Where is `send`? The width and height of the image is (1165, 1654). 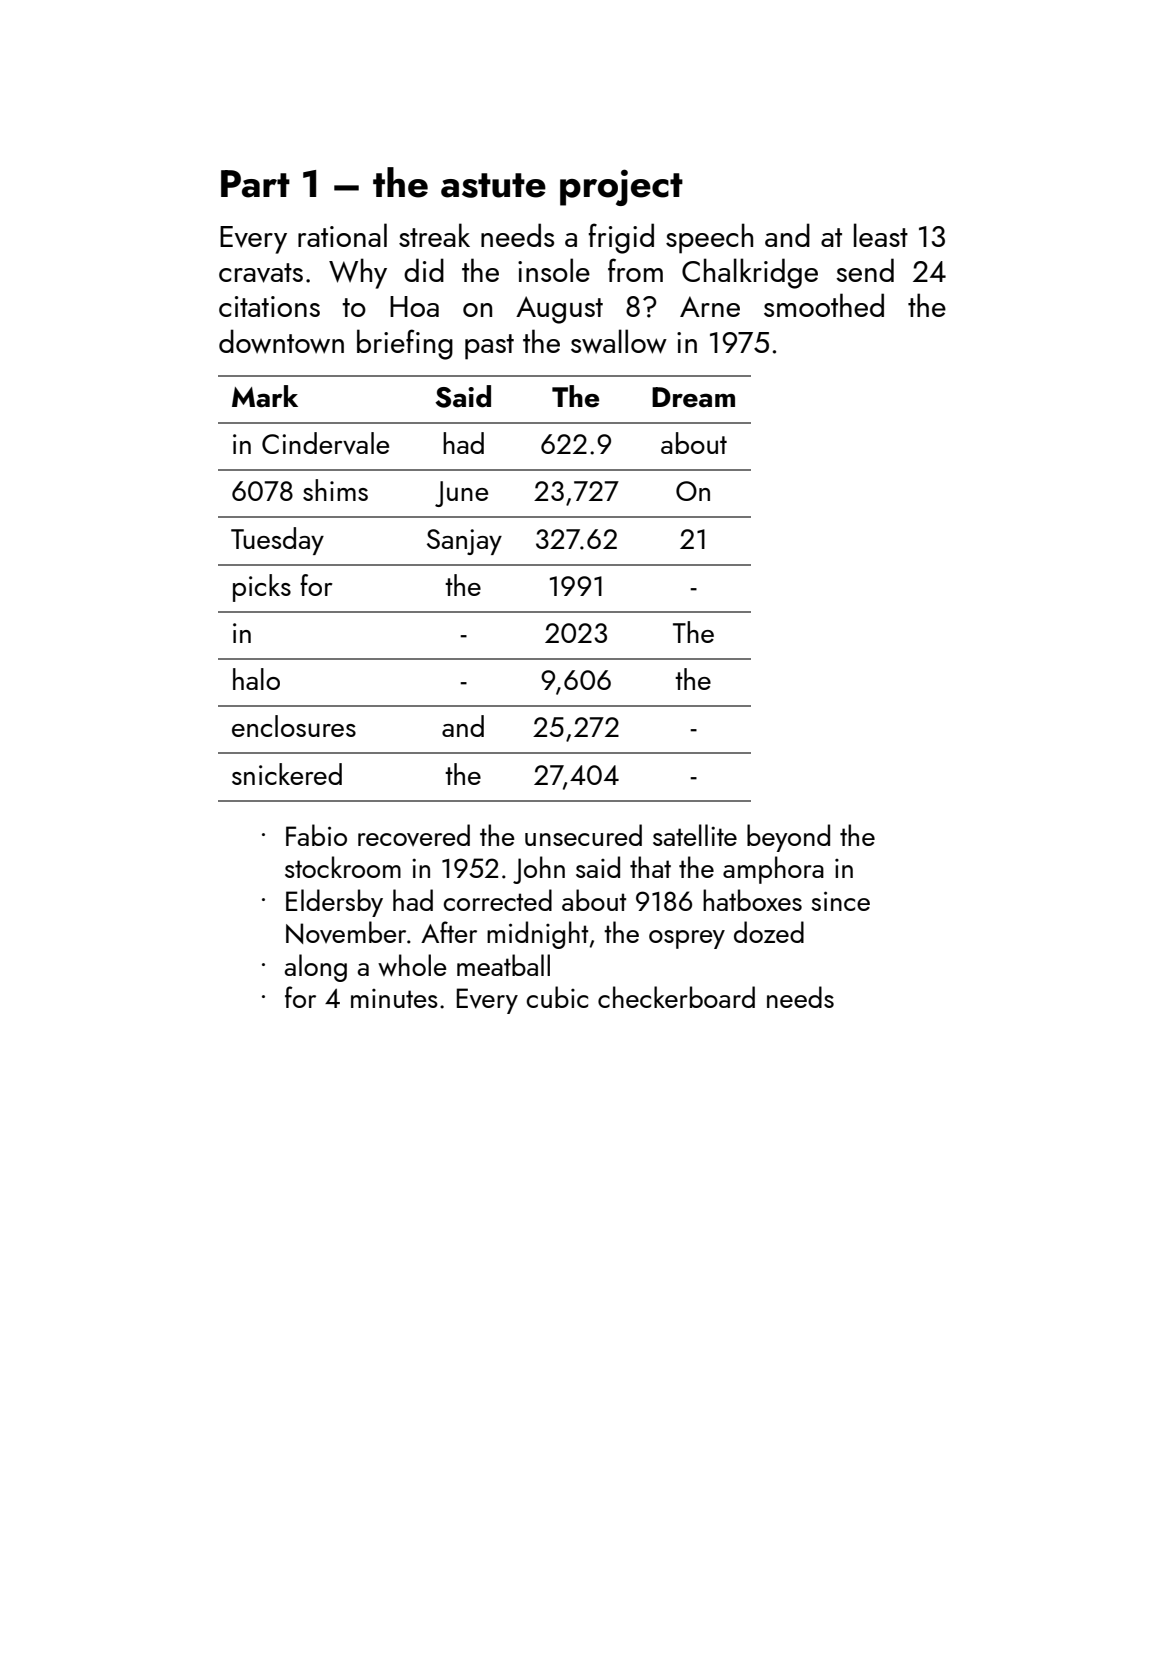
send is located at coordinates (865, 270).
